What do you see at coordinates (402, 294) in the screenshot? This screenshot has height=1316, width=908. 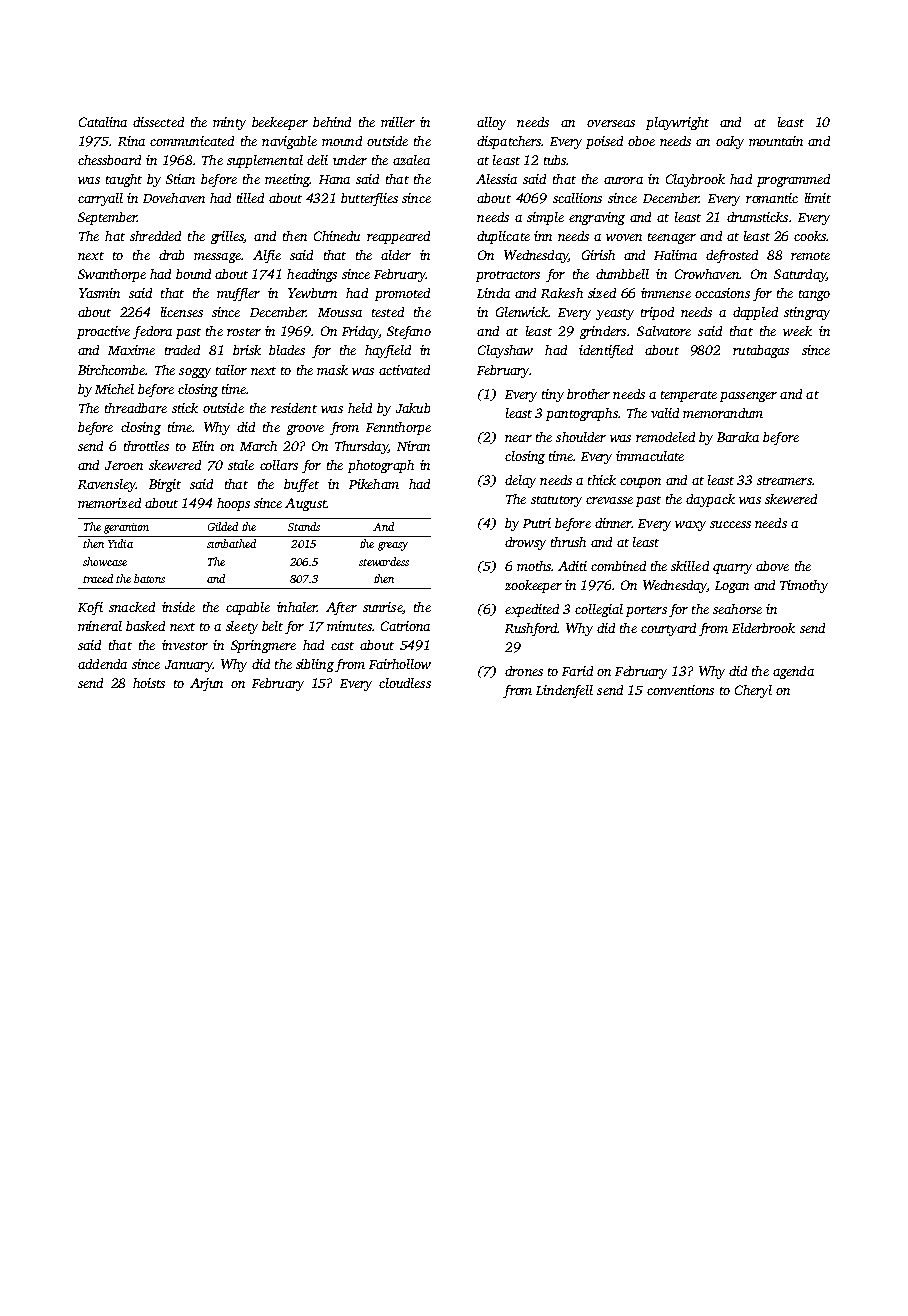 I see `promoted` at bounding box center [402, 294].
